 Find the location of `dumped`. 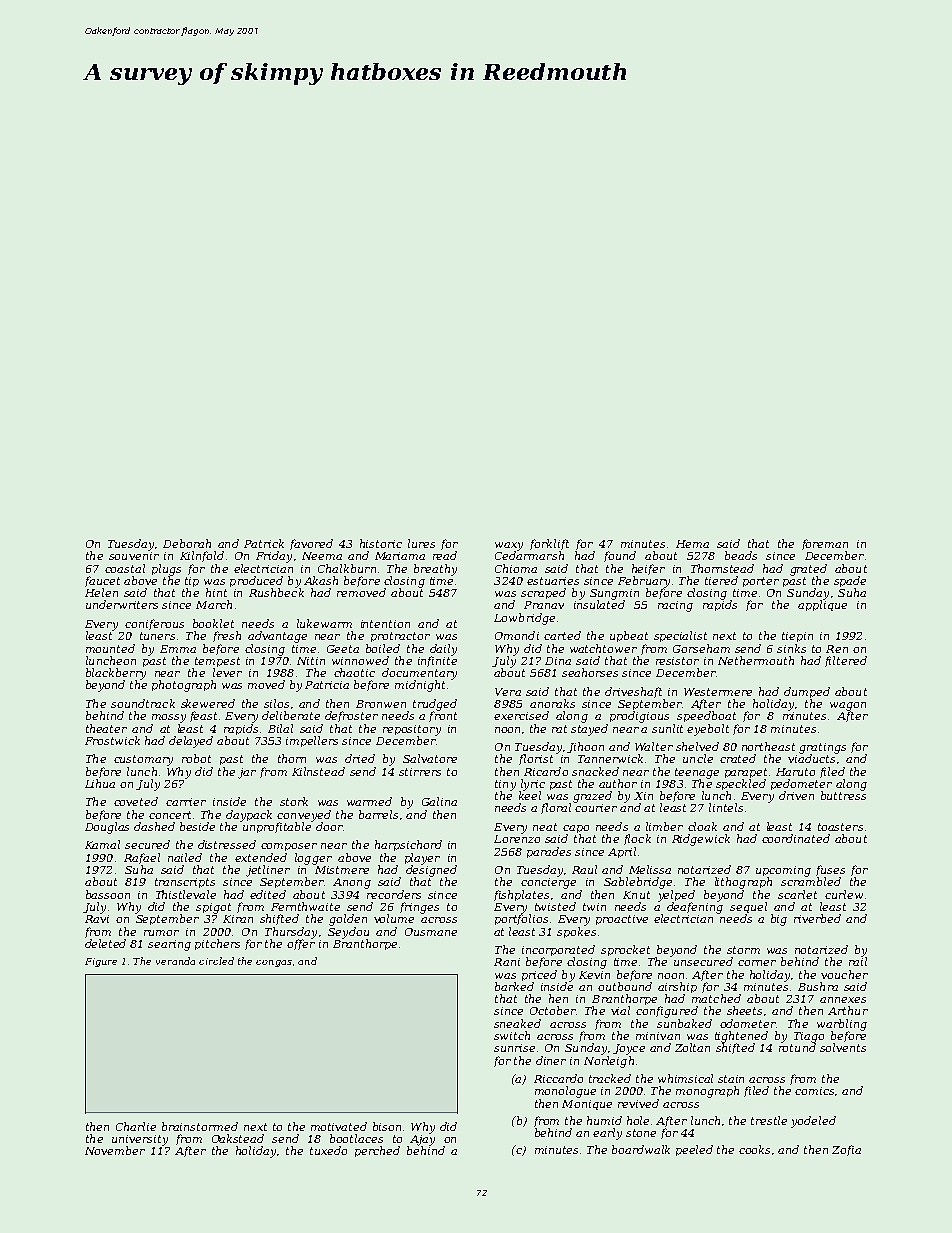

dumped is located at coordinates (807, 692).
